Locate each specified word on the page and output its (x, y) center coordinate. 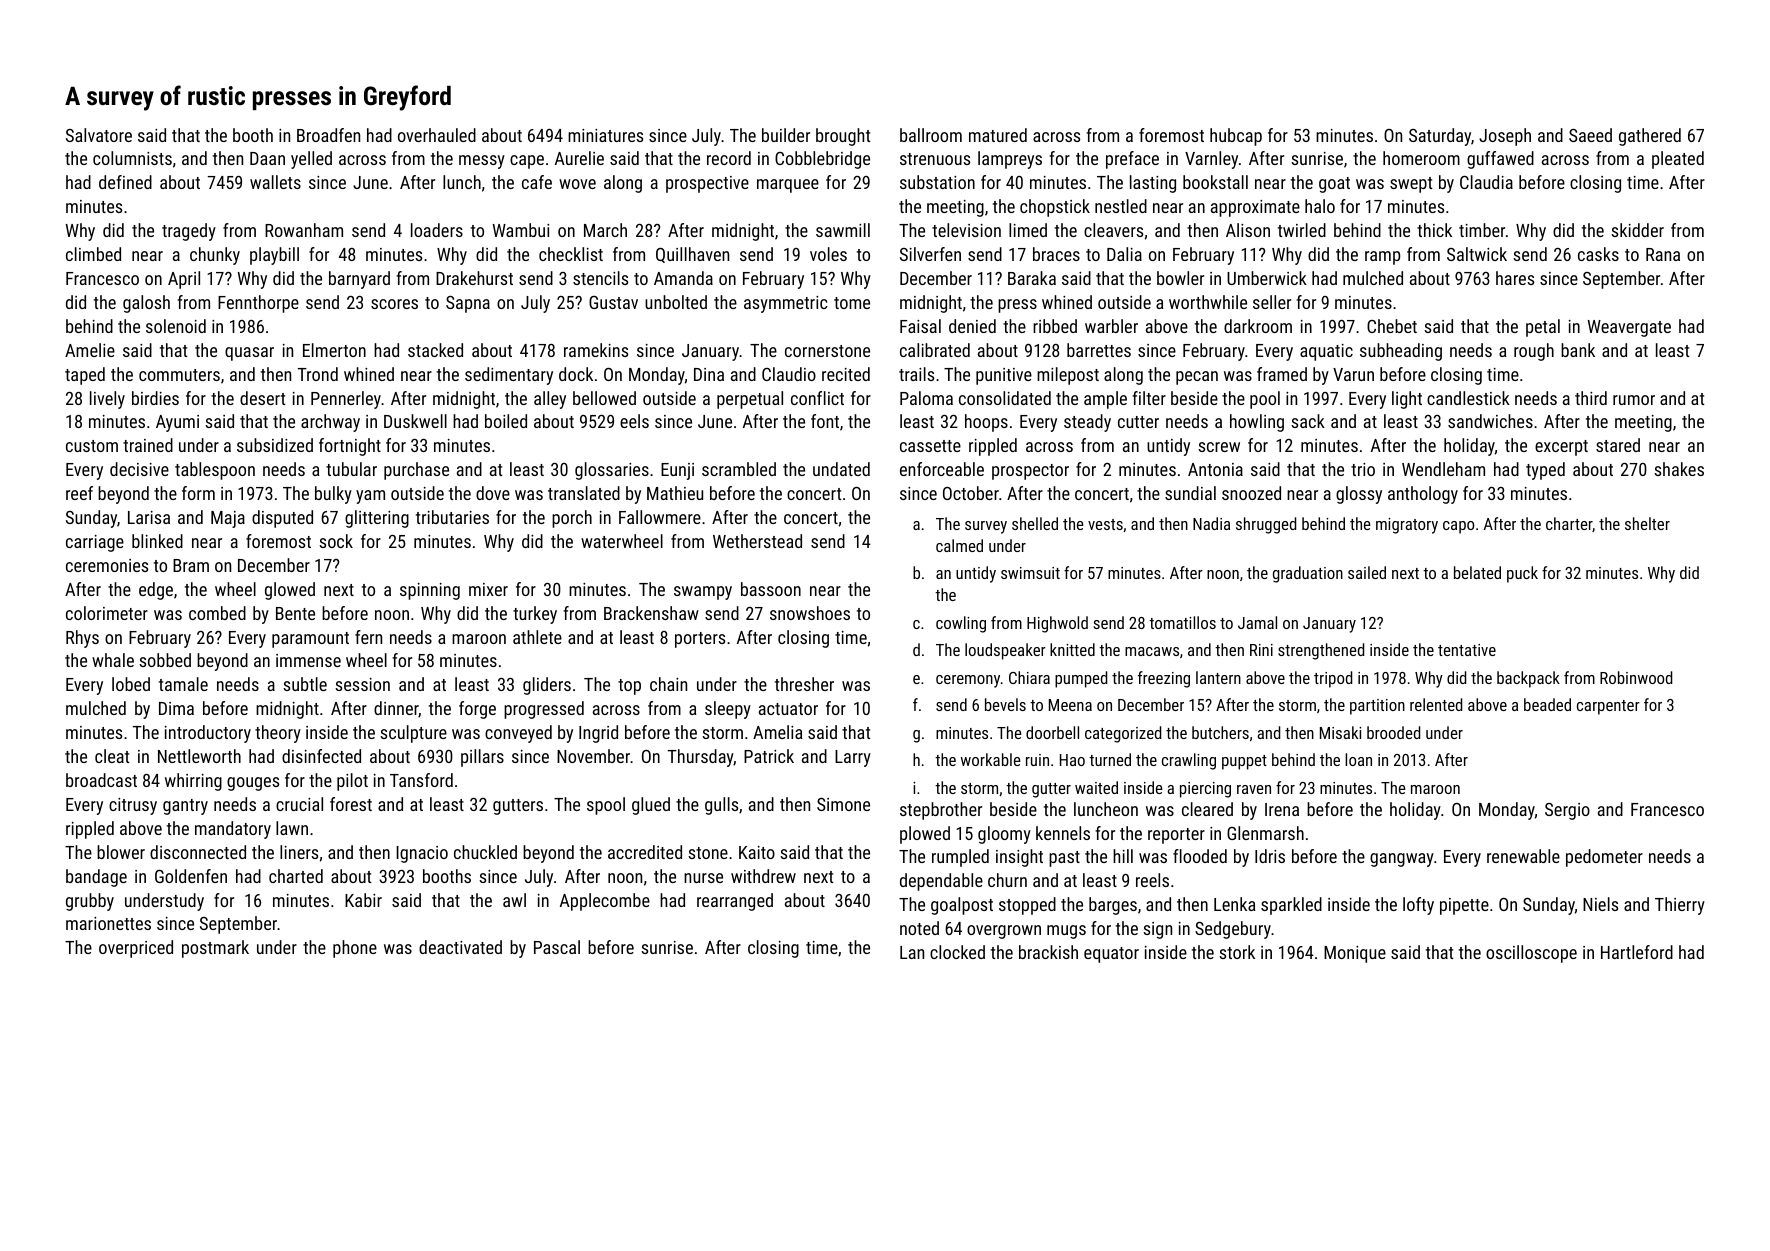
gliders (547, 686)
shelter (1647, 523)
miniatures (605, 135)
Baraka (1032, 278)
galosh (146, 304)
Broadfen (328, 135)
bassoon (771, 589)
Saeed (1590, 135)
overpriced (136, 949)
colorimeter (107, 613)
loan (1358, 759)
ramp (1382, 258)
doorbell (1052, 732)
